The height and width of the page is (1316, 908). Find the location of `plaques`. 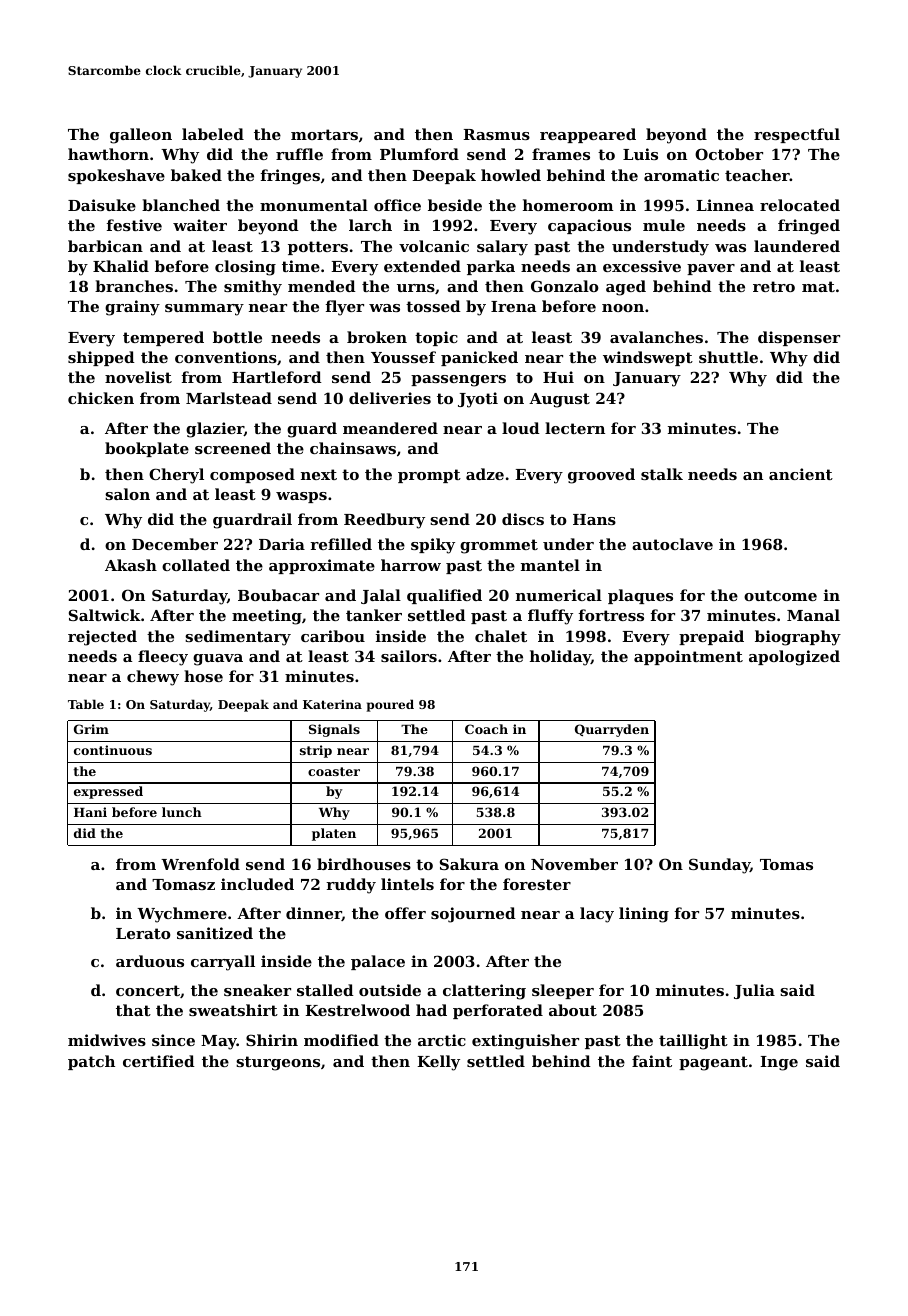

plaques is located at coordinates (640, 596).
